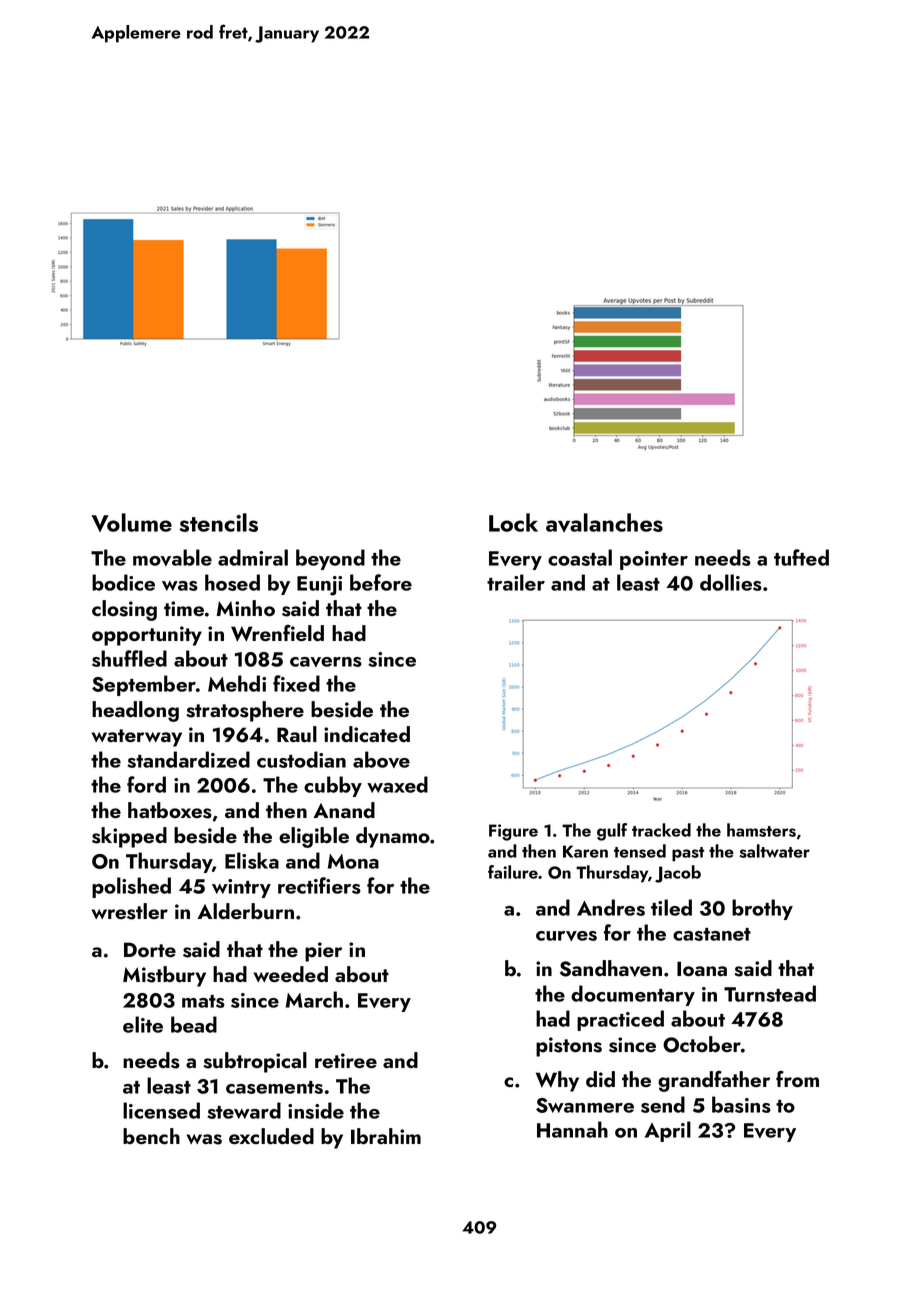  Describe the element at coordinates (386, 1136) in the page. I see `Ibrahim` at that location.
